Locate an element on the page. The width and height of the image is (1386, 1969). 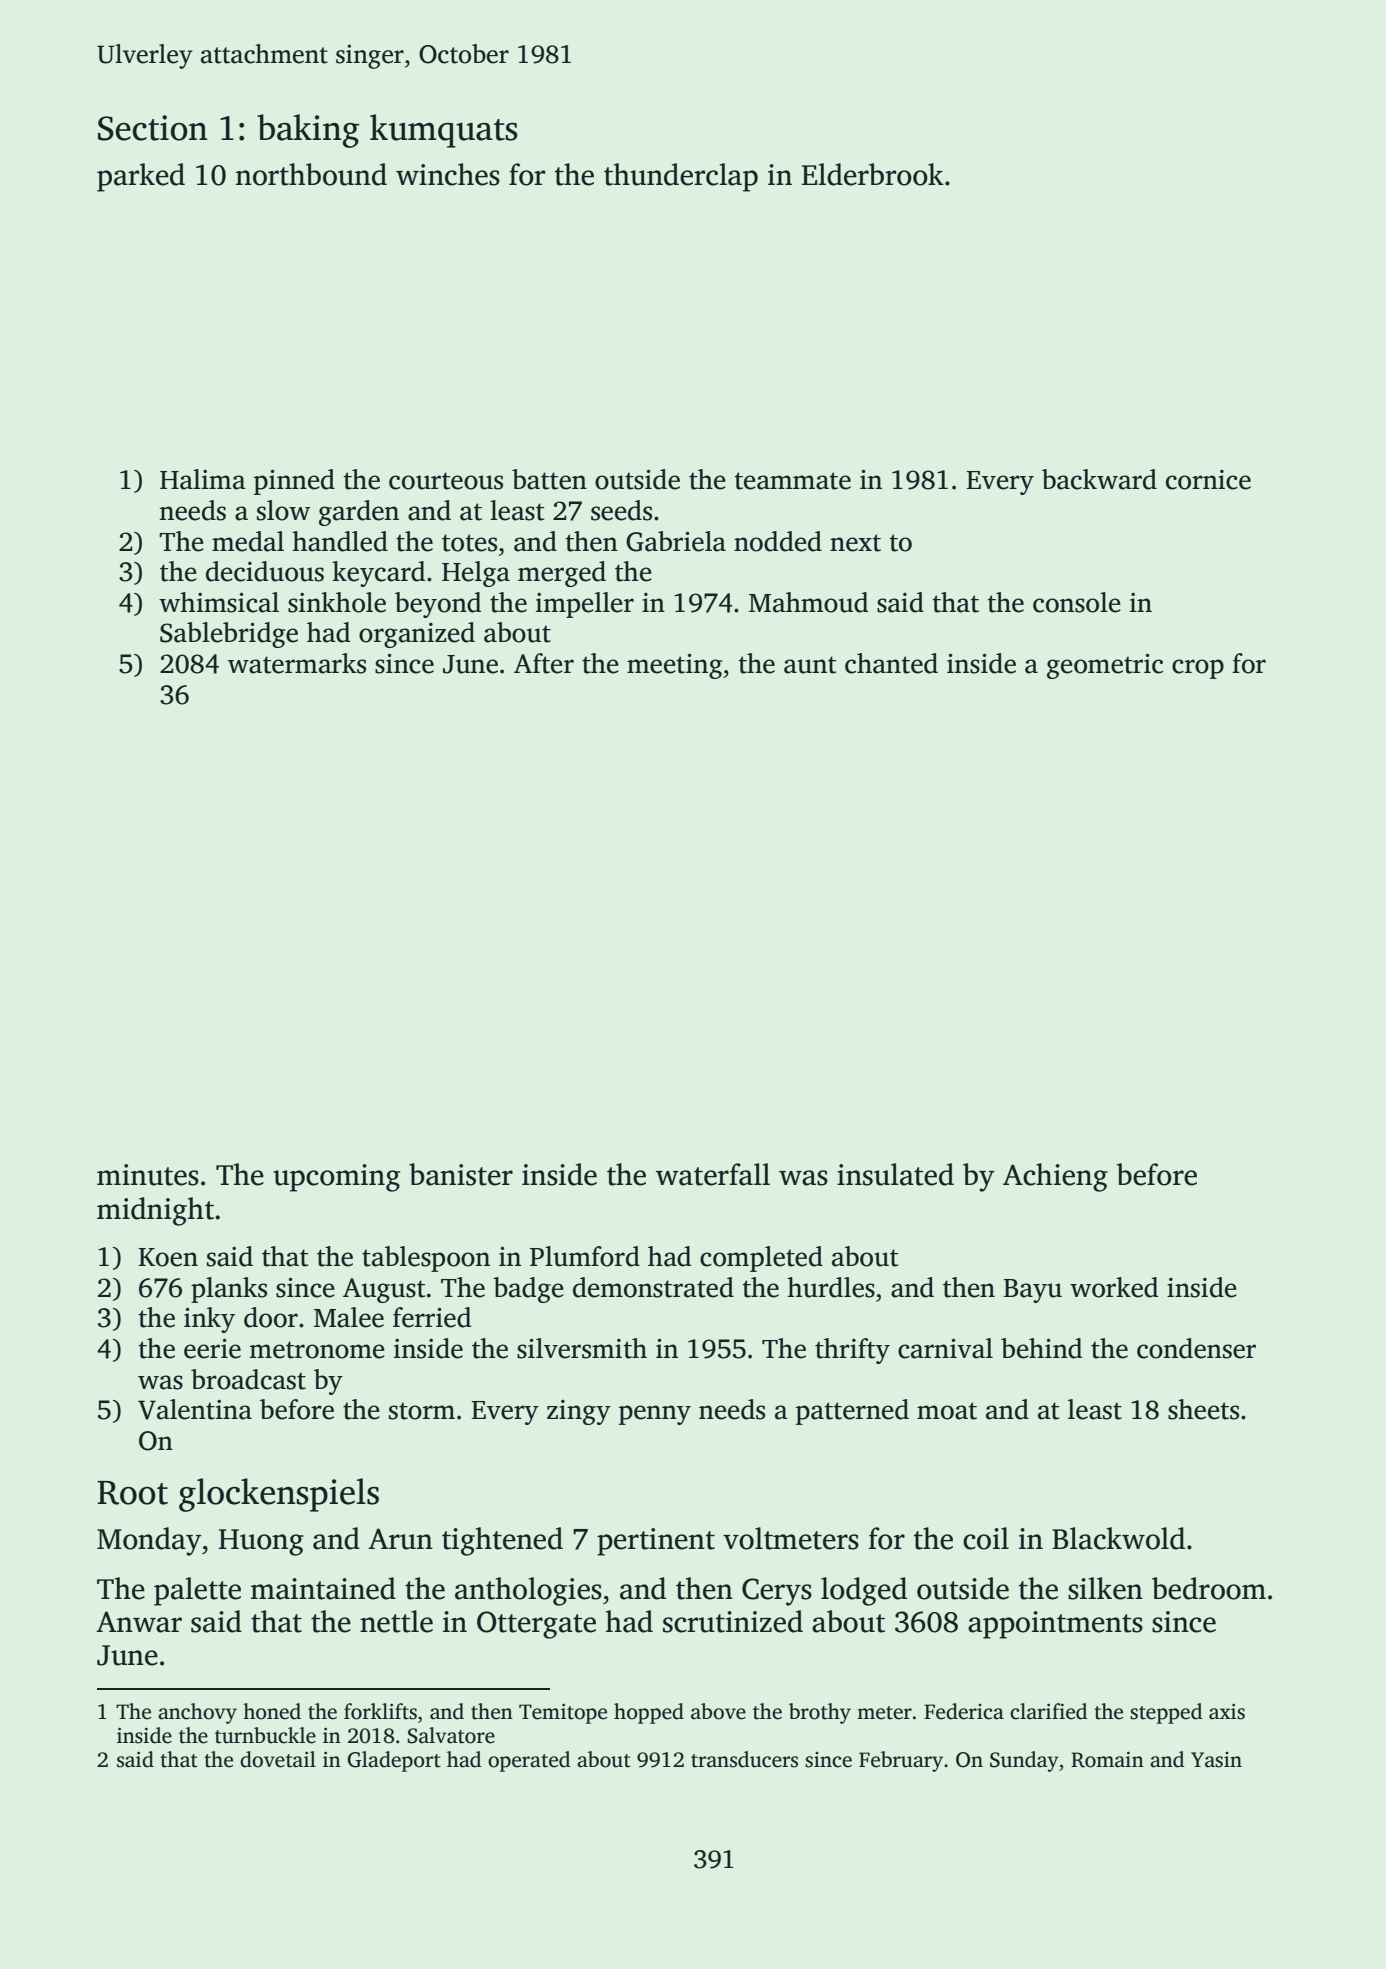
condenser is located at coordinates (1196, 1348).
